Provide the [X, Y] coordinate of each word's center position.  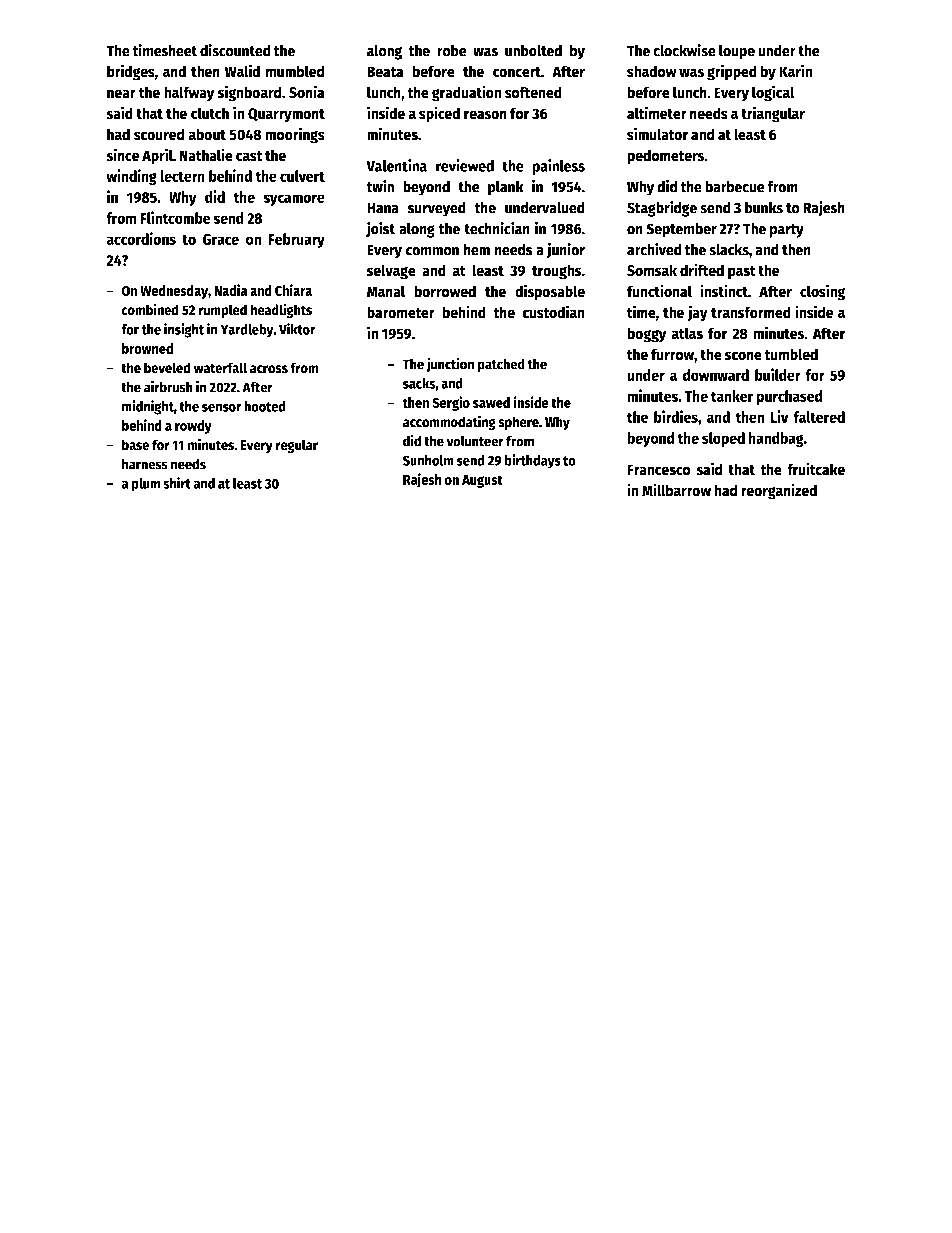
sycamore [294, 200]
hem [477, 249]
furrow [672, 354]
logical [773, 93]
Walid [242, 71]
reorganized [779, 491]
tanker [732, 396]
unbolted [533, 50]
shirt [177, 483]
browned [147, 348]
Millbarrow [676, 490]
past [742, 273]
